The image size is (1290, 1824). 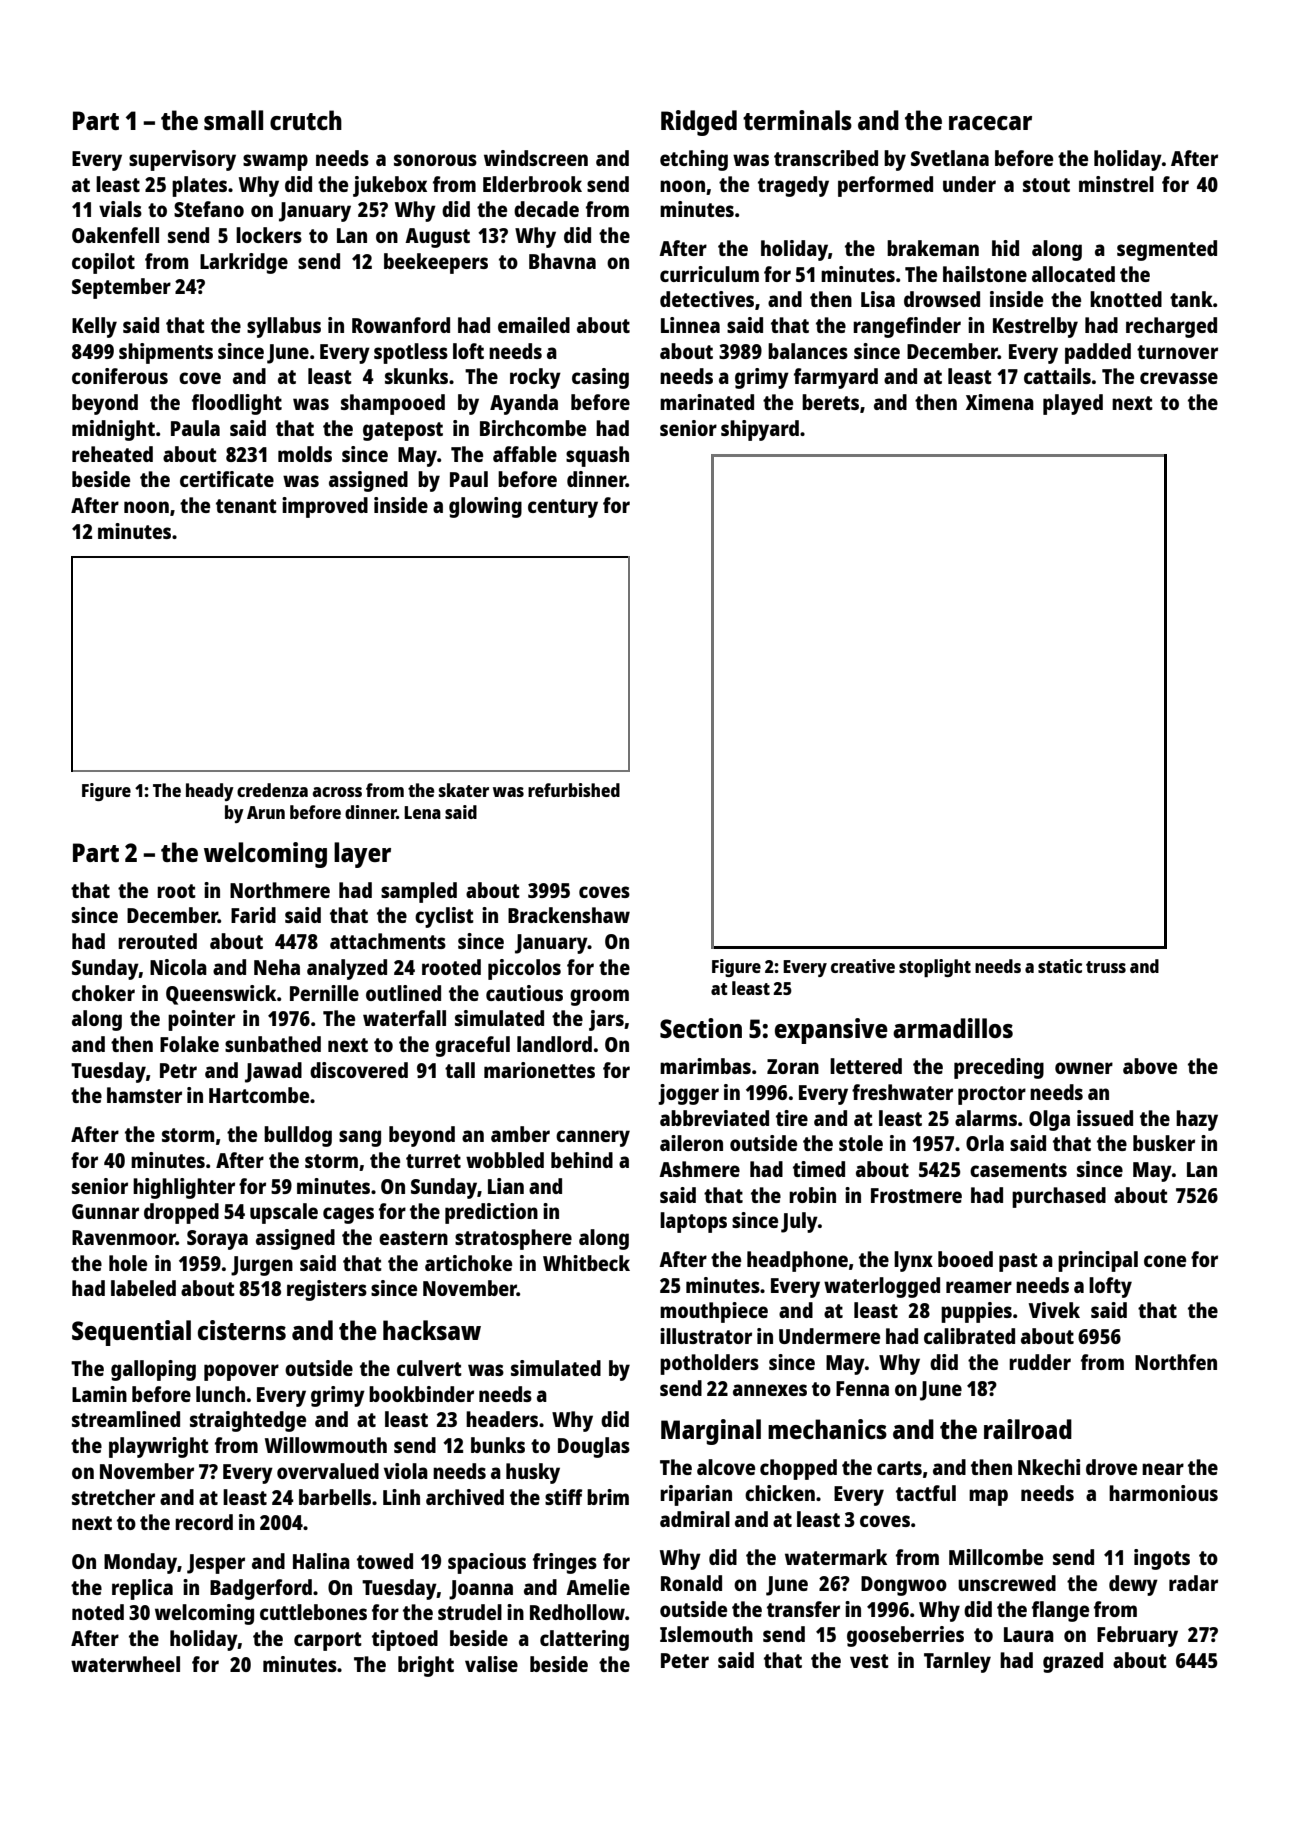 I want to click on Peter, so click(x=685, y=1660).
